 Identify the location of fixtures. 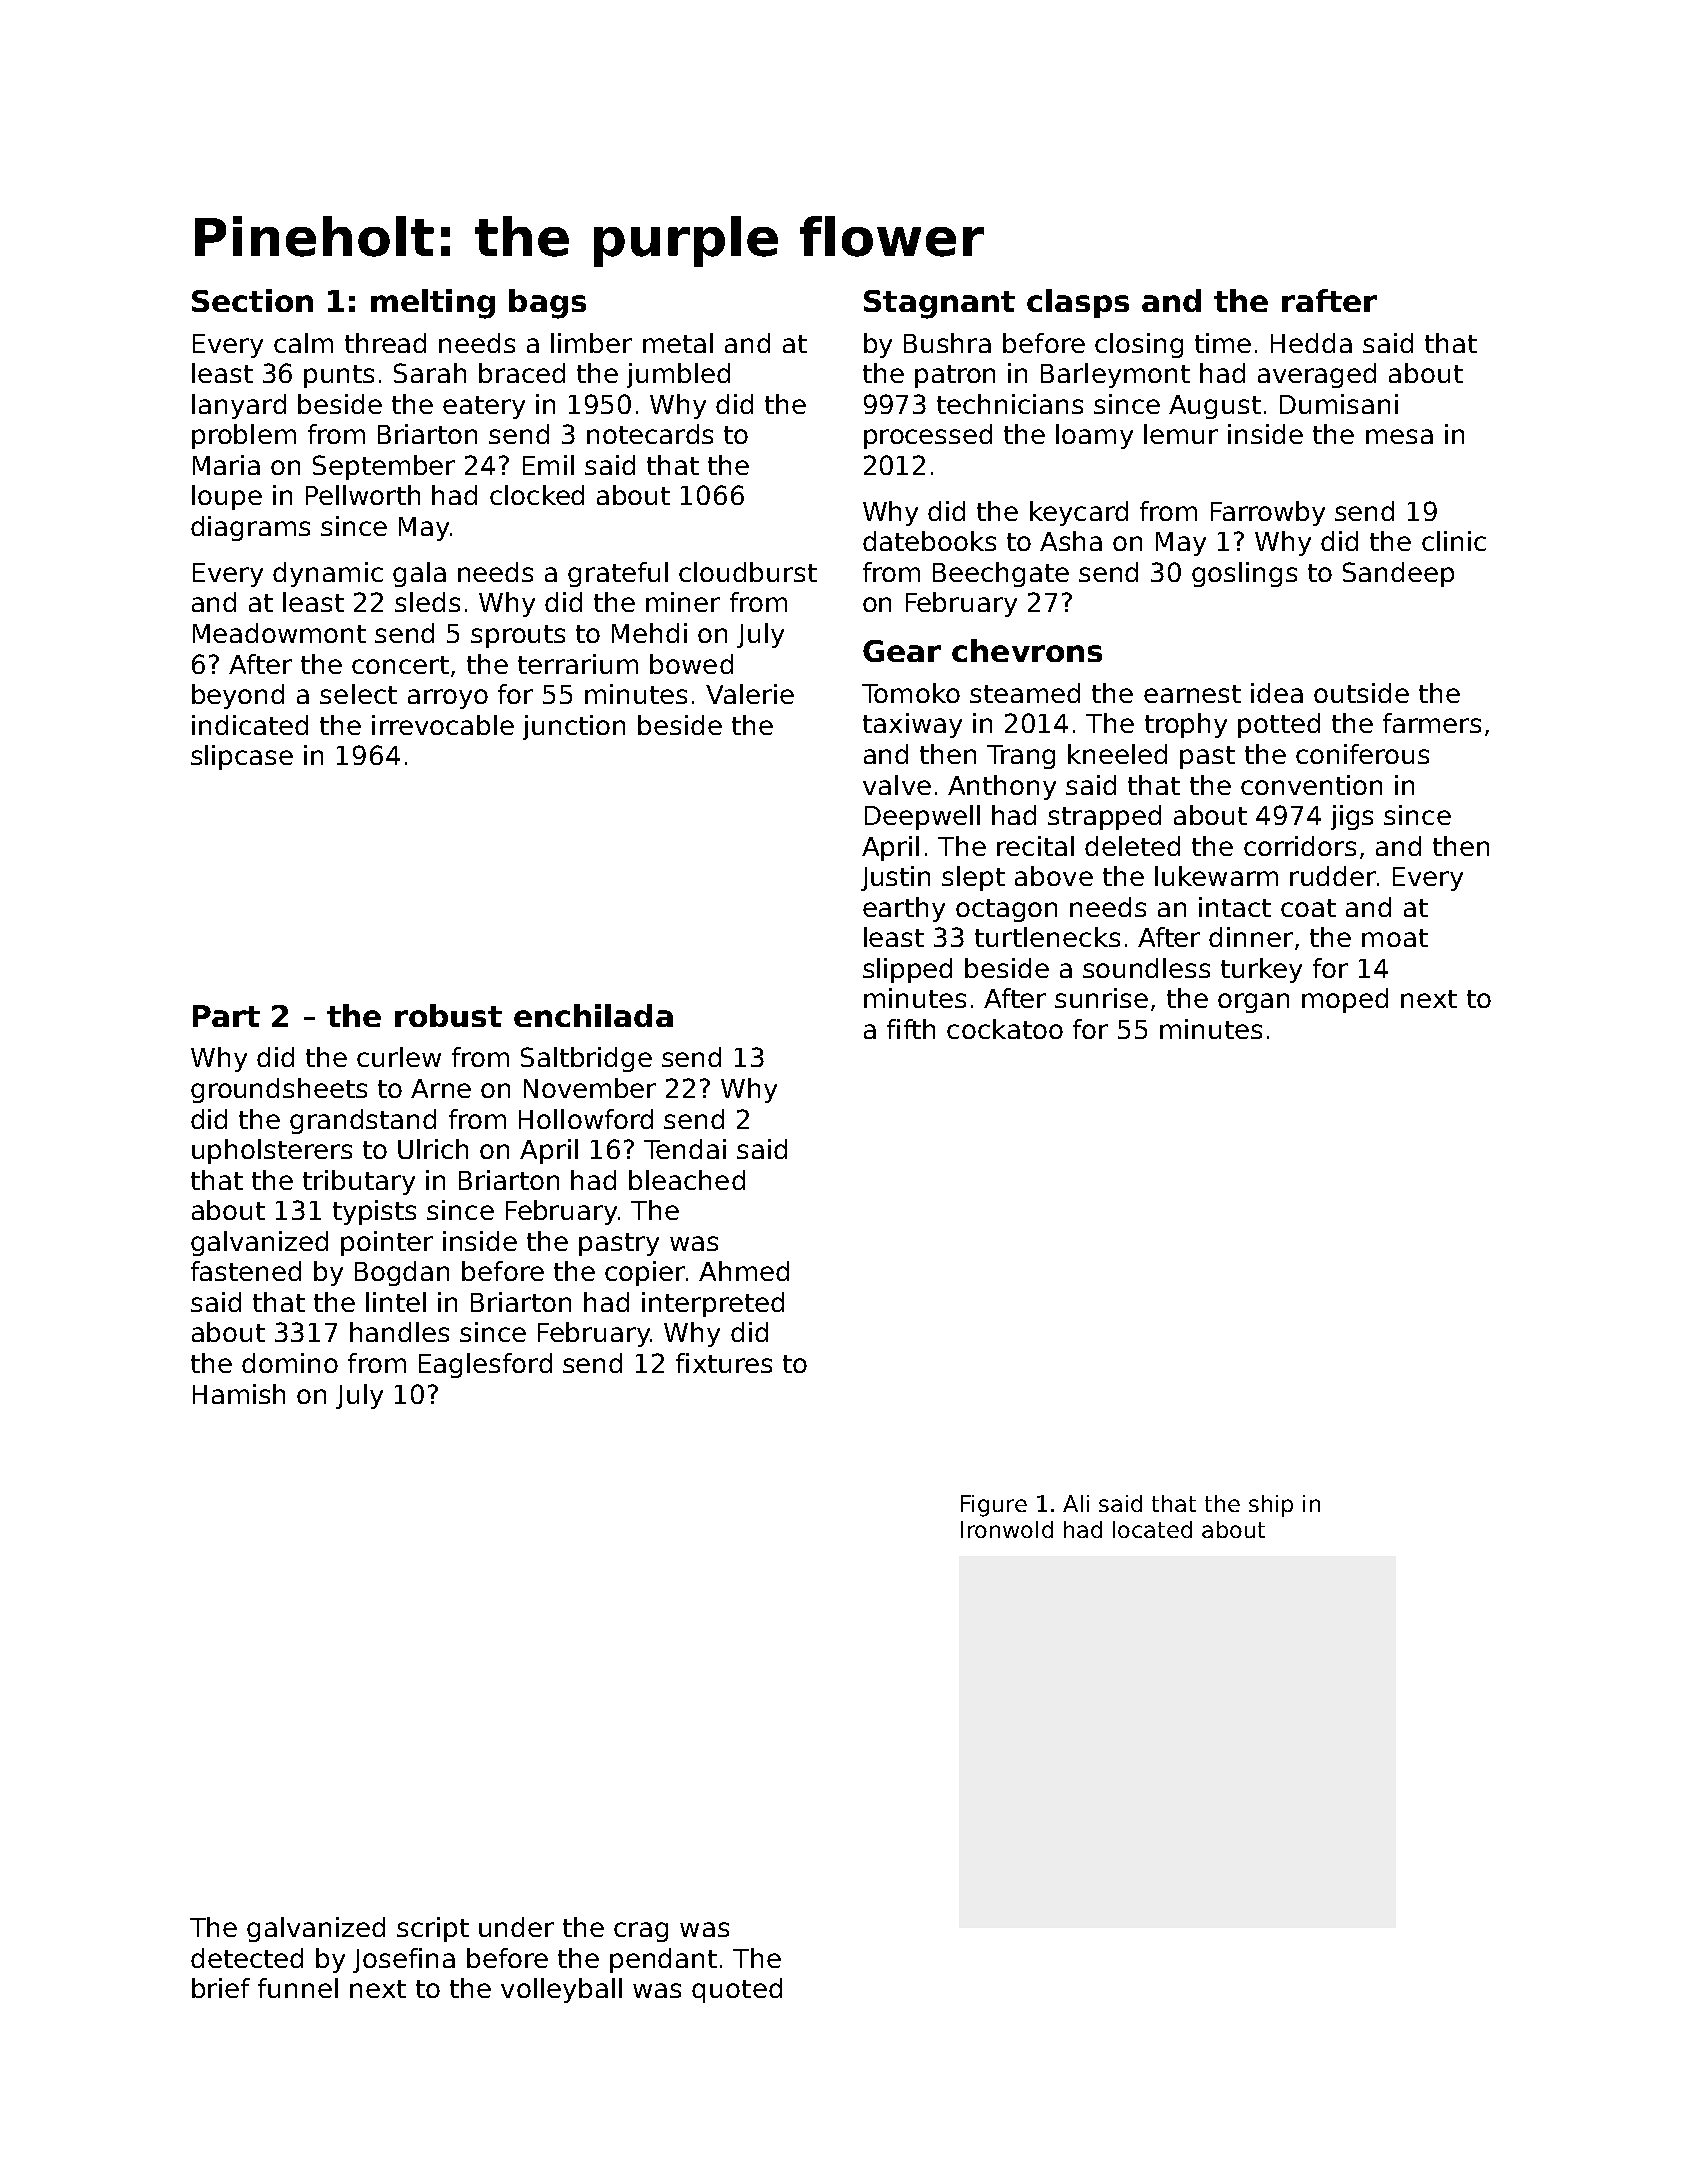
(724, 1363).
